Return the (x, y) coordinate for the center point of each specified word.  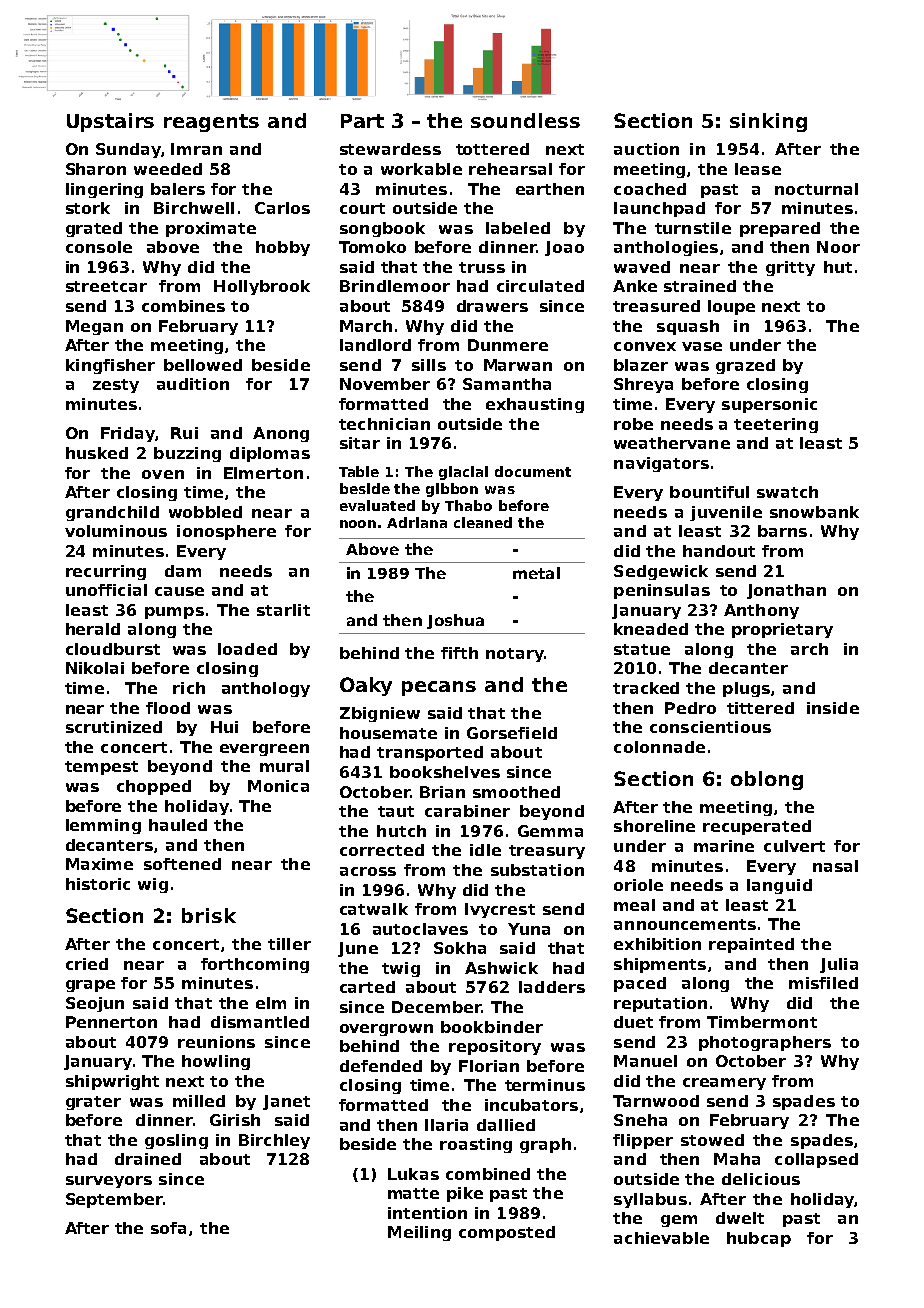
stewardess (390, 149)
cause (179, 591)
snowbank (814, 512)
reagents (211, 123)
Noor (838, 247)
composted (507, 1233)
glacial (463, 473)
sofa (168, 1228)
